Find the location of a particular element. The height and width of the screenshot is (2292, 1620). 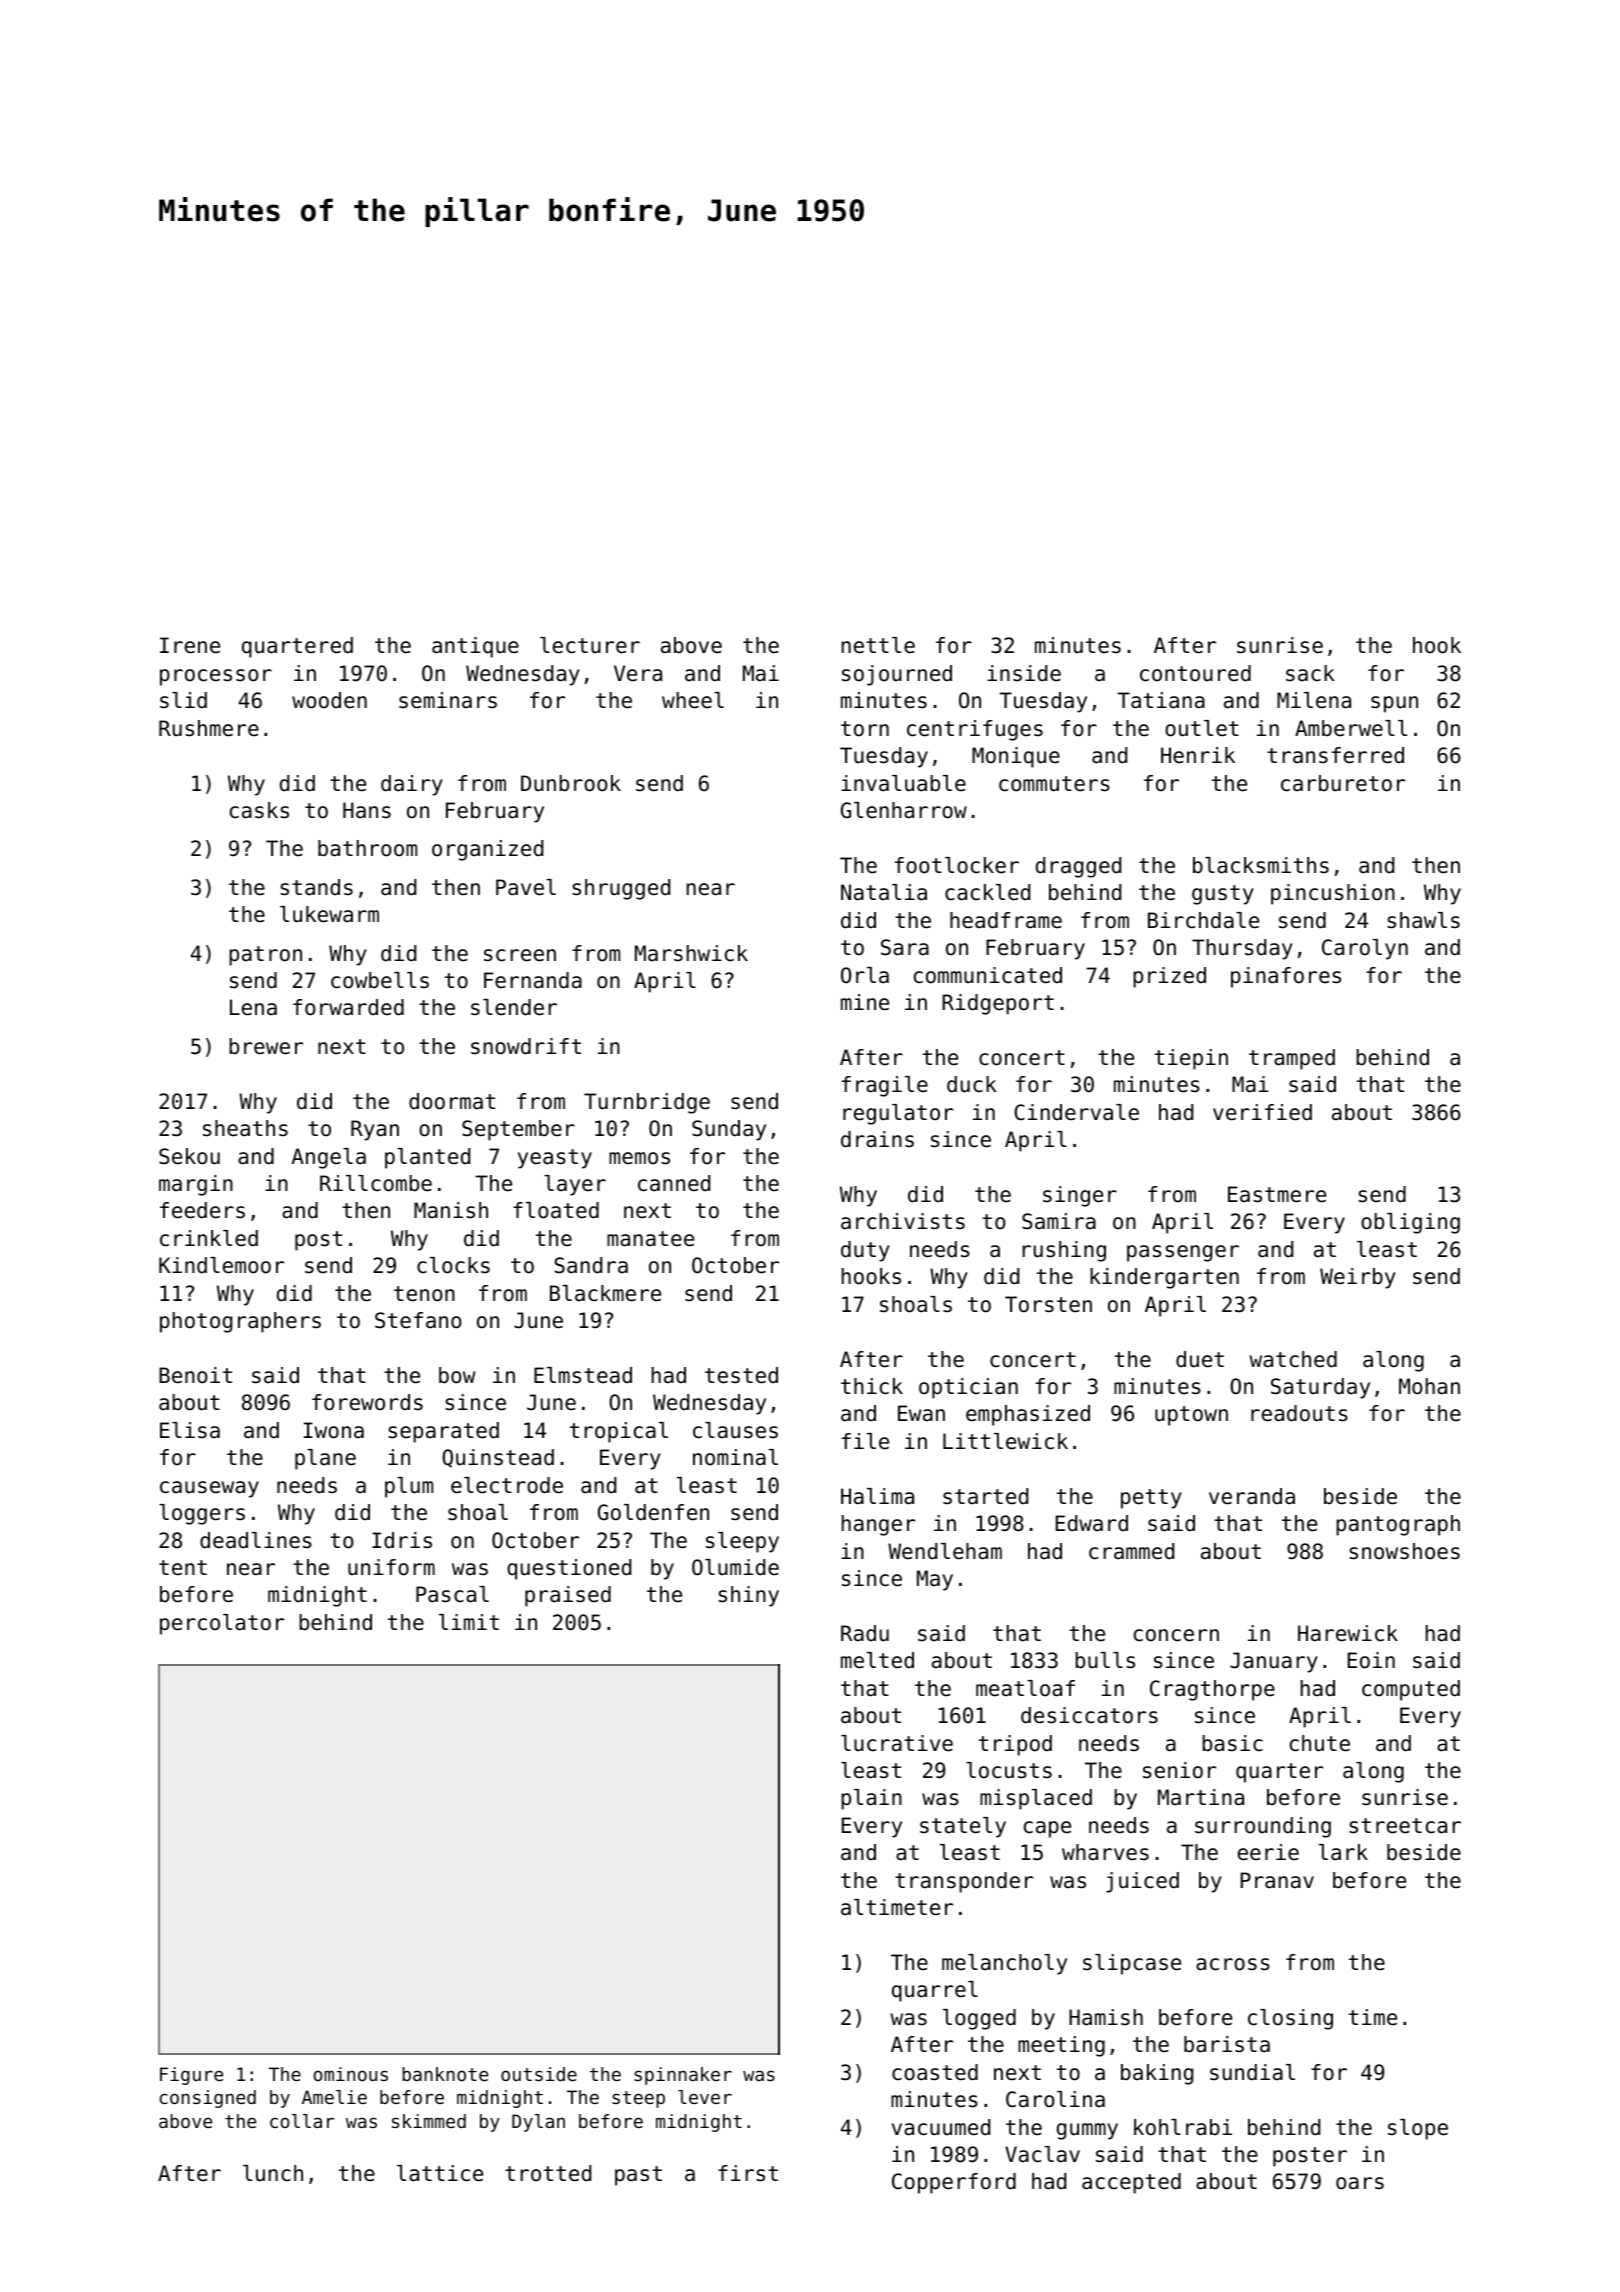

wheel is located at coordinates (693, 700).
